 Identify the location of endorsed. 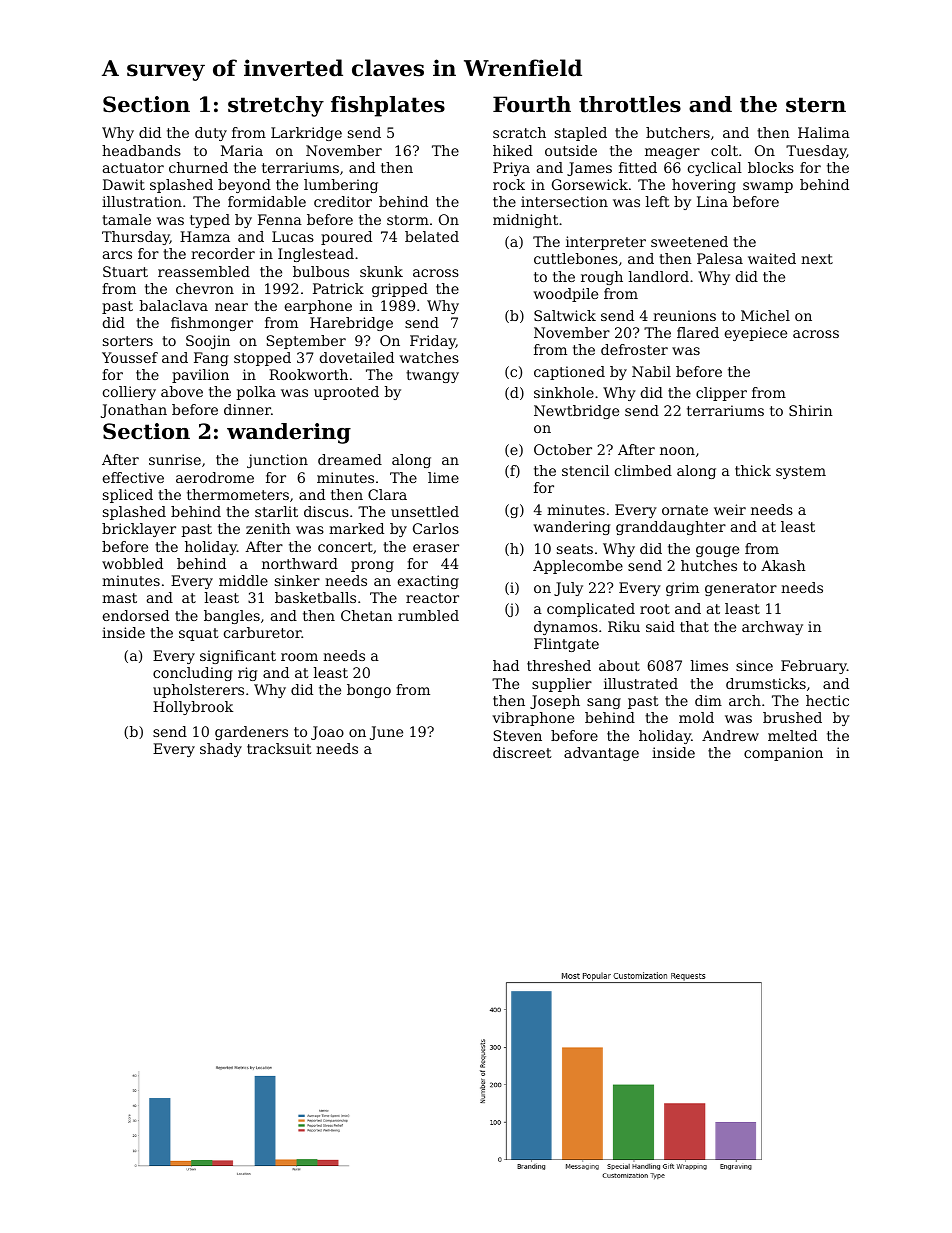
(136, 615).
